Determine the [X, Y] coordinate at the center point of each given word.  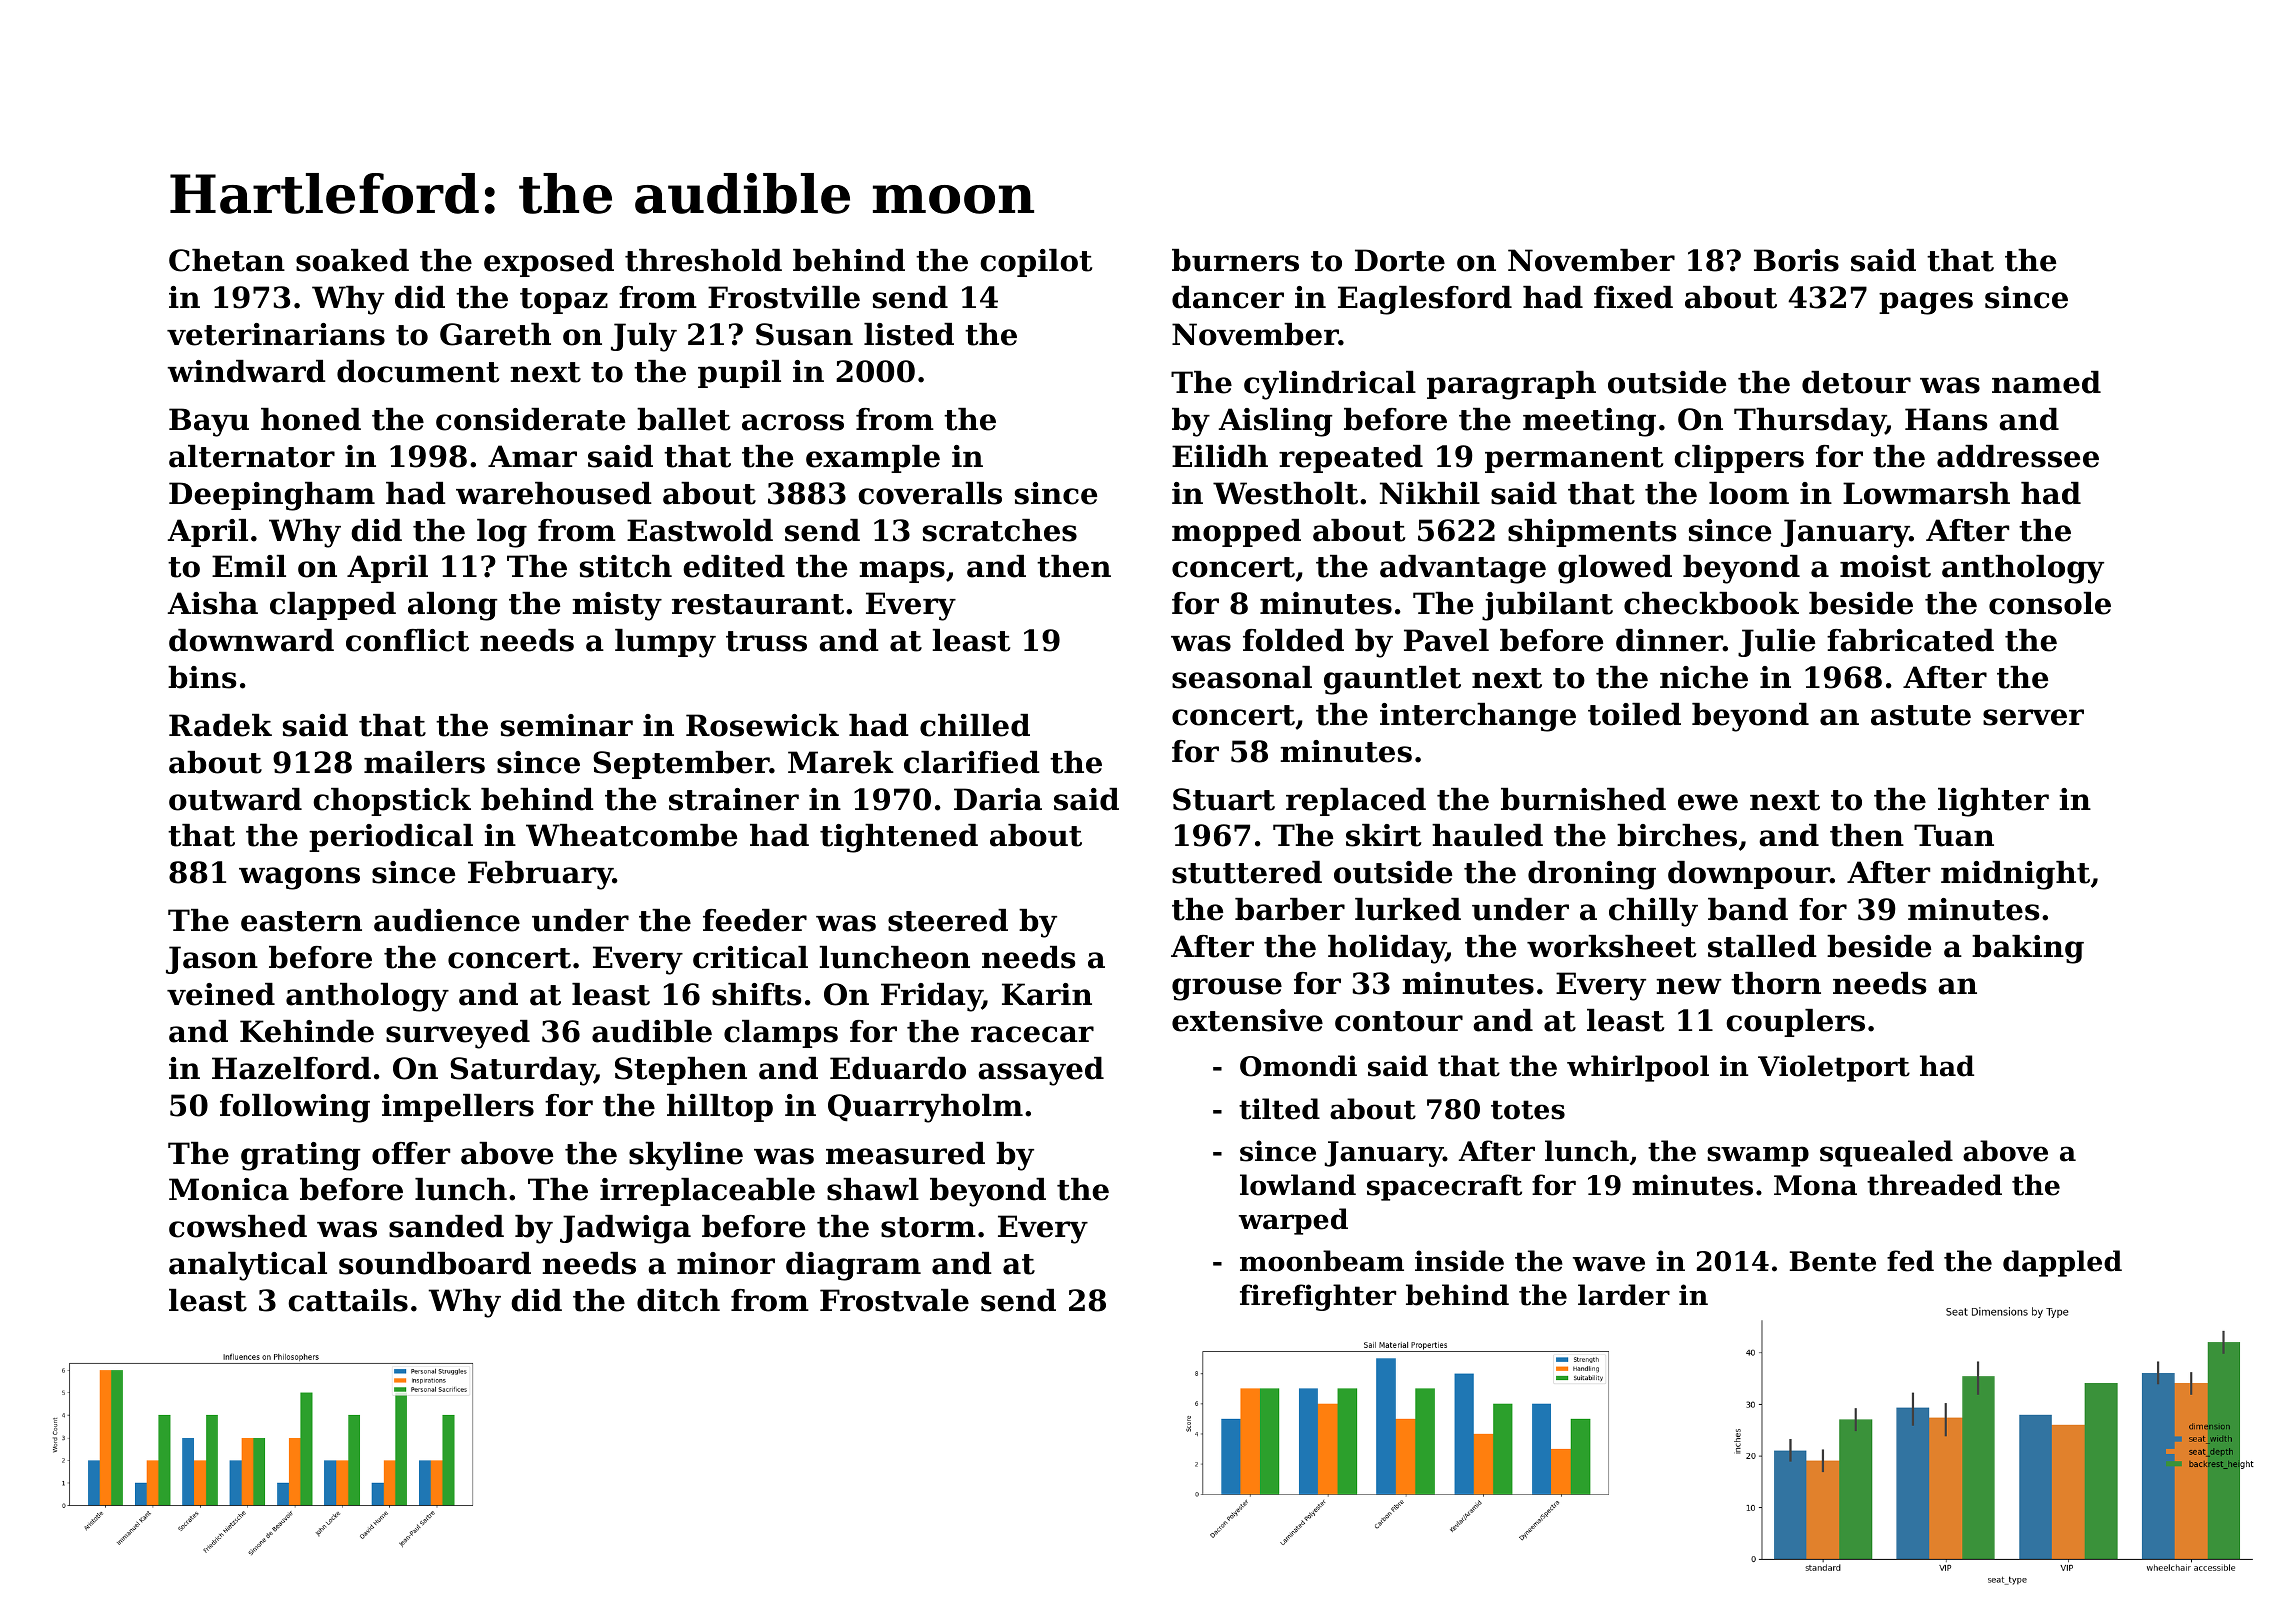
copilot [1036, 263]
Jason [212, 960]
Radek [220, 725]
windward [246, 371]
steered [948, 920]
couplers [1795, 1023]
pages [1926, 303]
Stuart [1224, 799]
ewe [1708, 802]
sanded [446, 1226]
